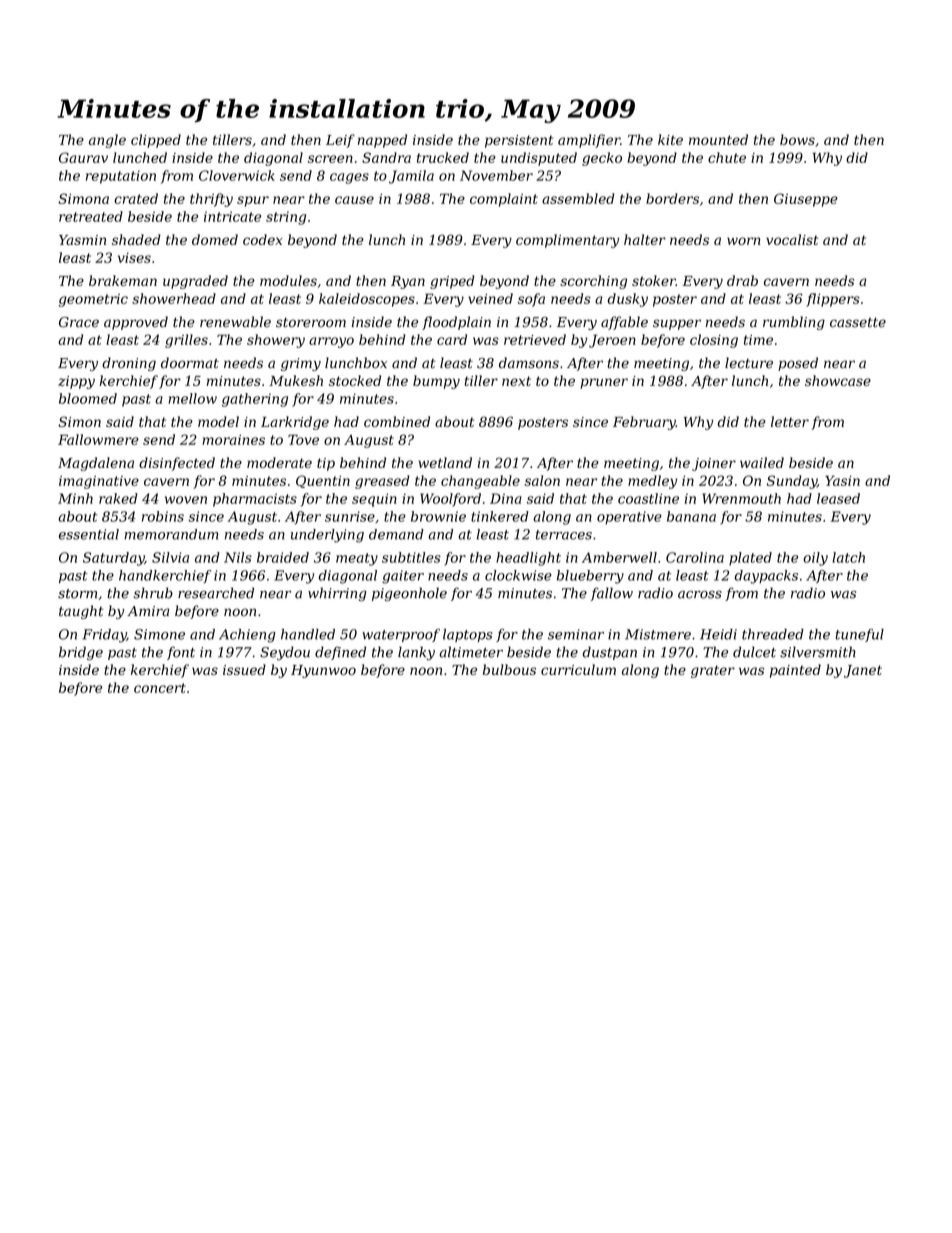 The image size is (952, 1233). I want to click on scorching, so click(593, 282).
